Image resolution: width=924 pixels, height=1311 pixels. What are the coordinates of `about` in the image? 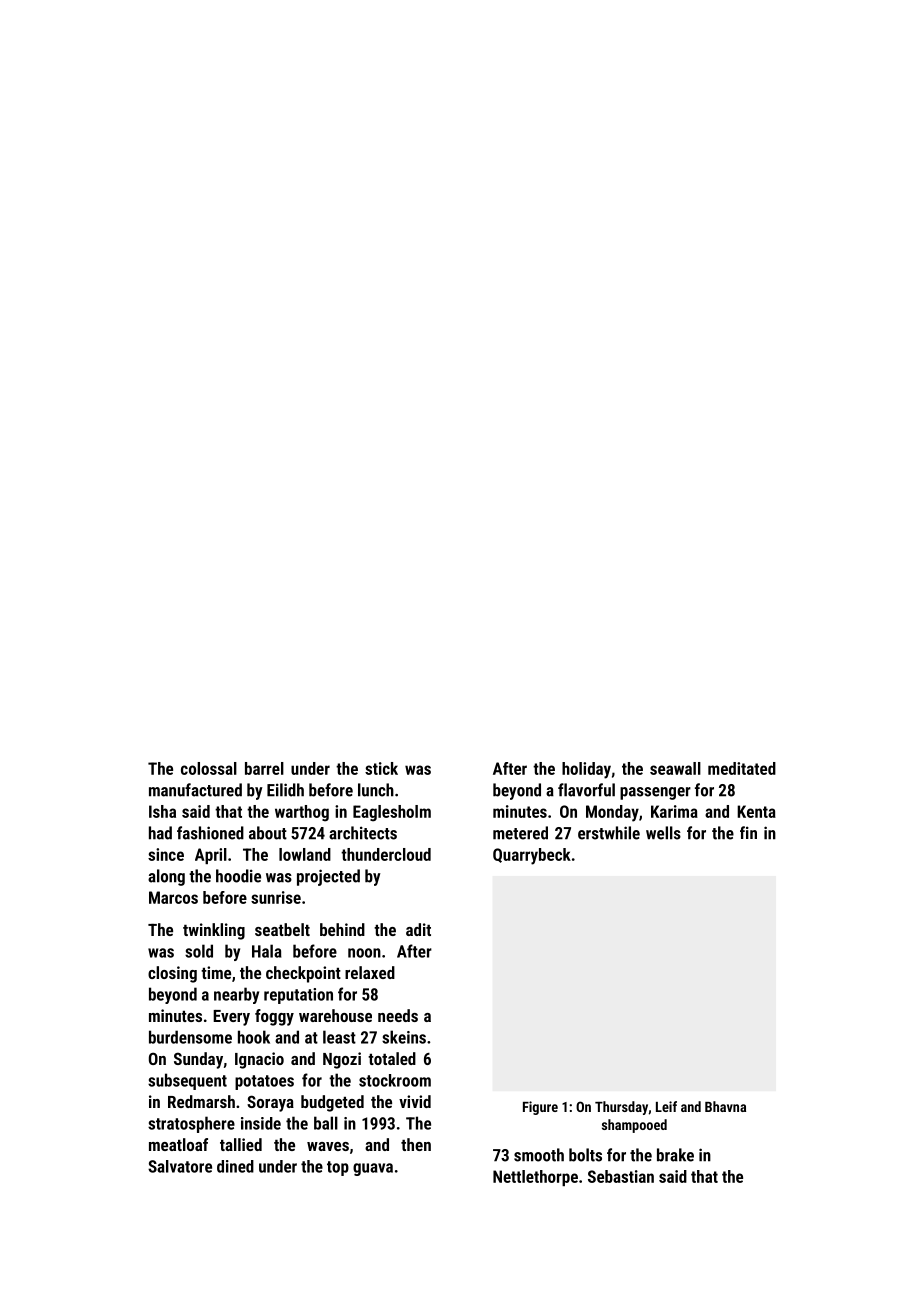 It's located at (268, 833).
